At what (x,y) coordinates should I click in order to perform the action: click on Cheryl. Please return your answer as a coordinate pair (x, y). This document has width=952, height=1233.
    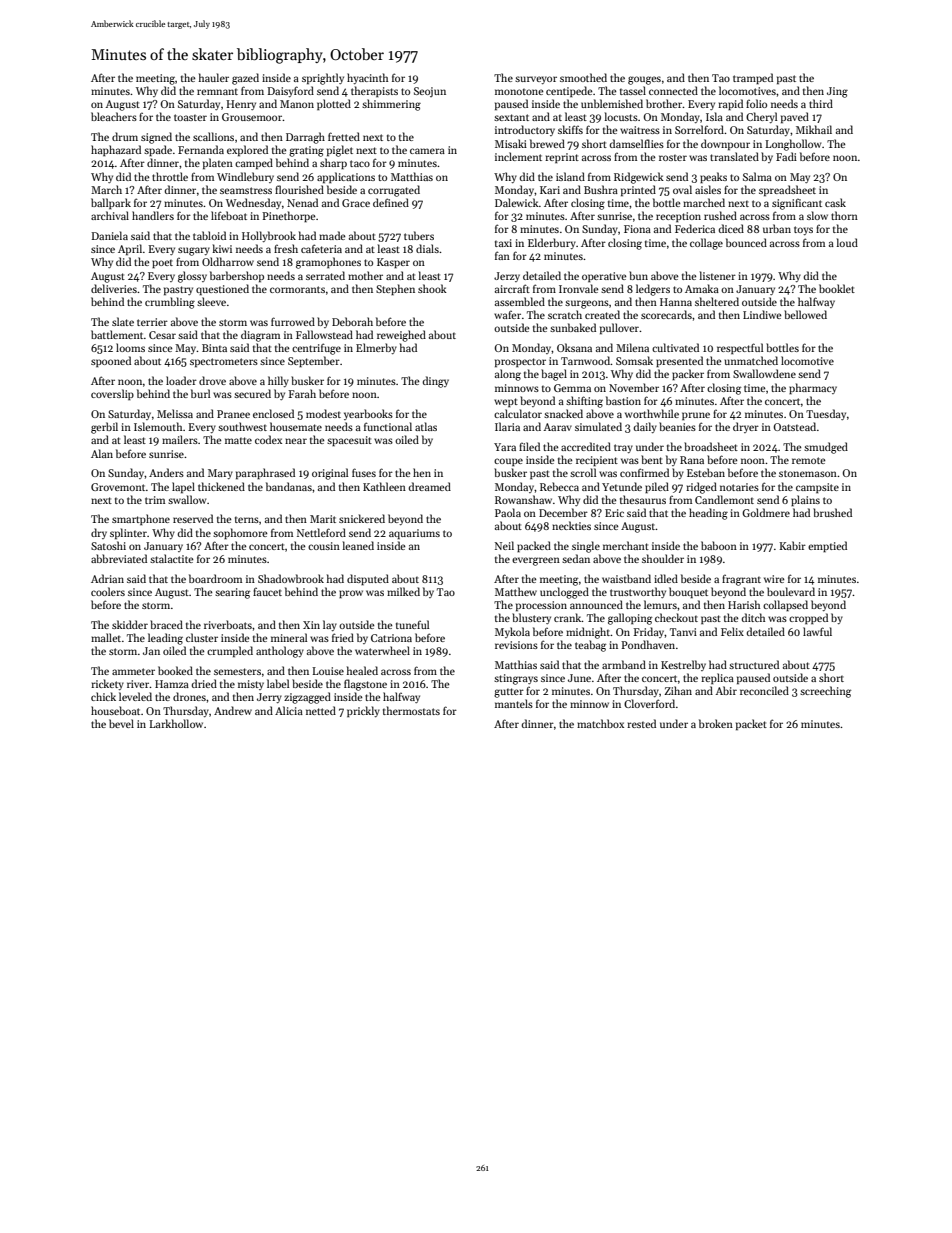
    Looking at the image, I should click on (761, 117).
